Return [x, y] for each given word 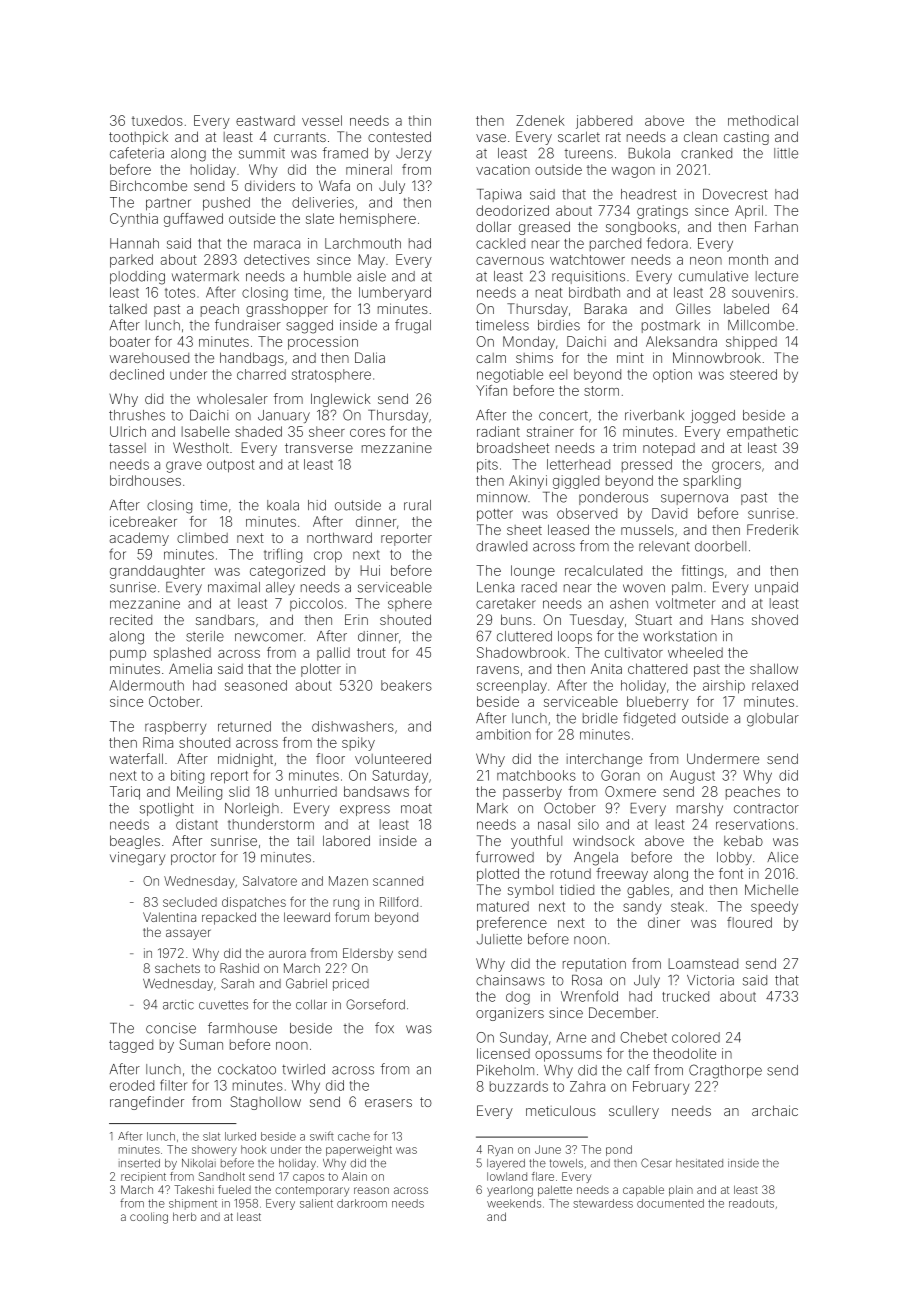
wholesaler [232, 398]
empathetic [762, 433]
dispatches [254, 903]
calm [491, 358]
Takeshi [194, 1189]
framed [345, 153]
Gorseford [375, 1004]
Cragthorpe [725, 1071]
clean [700, 136]
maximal [234, 587]
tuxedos [157, 120]
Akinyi [528, 482]
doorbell [720, 546]
